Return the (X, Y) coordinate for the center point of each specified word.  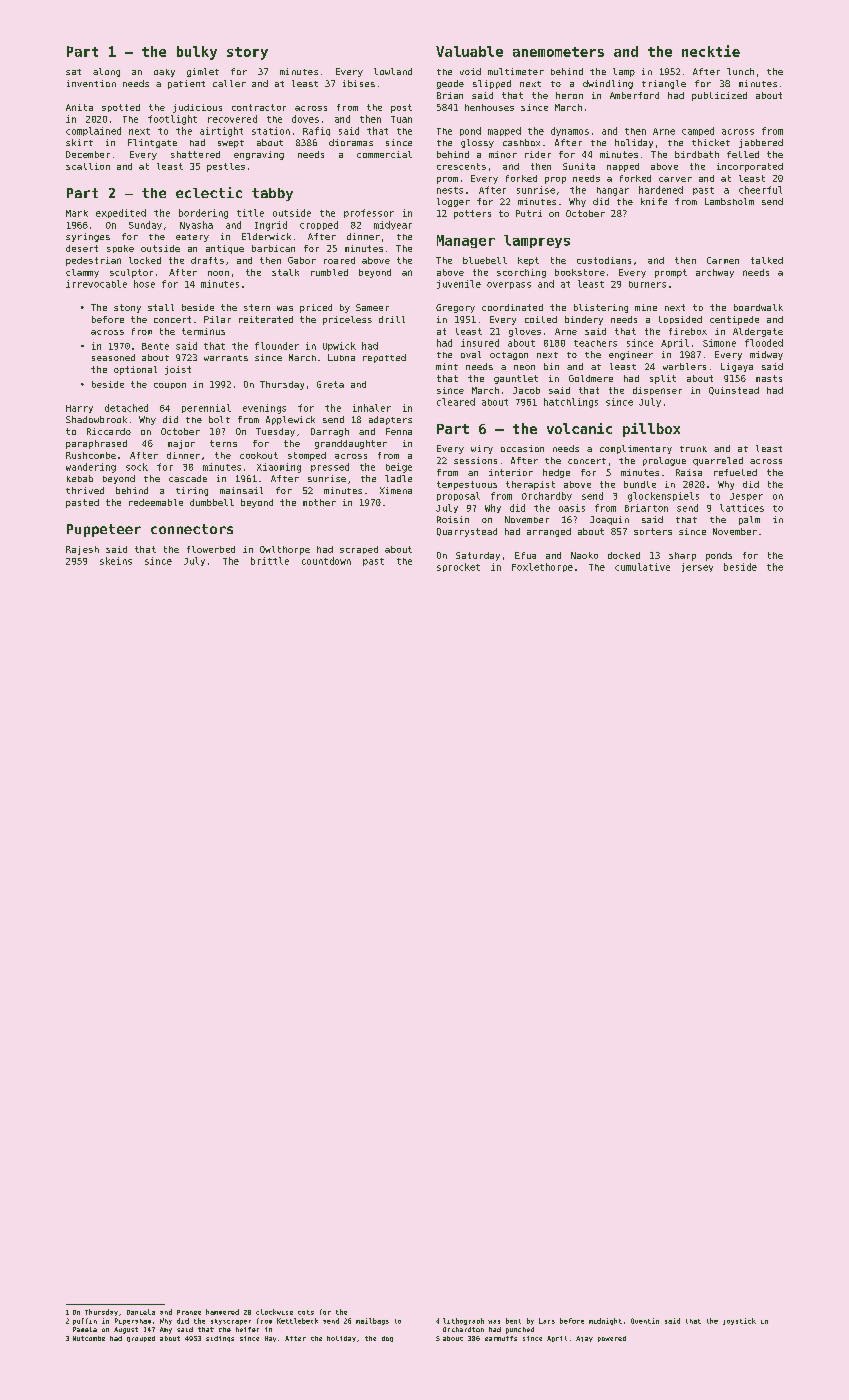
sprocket (458, 567)
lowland (393, 71)
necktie (711, 51)
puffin (85, 1321)
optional (135, 370)
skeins (116, 561)
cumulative (642, 567)
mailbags (372, 1321)
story (247, 53)
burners (647, 284)
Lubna (341, 357)
